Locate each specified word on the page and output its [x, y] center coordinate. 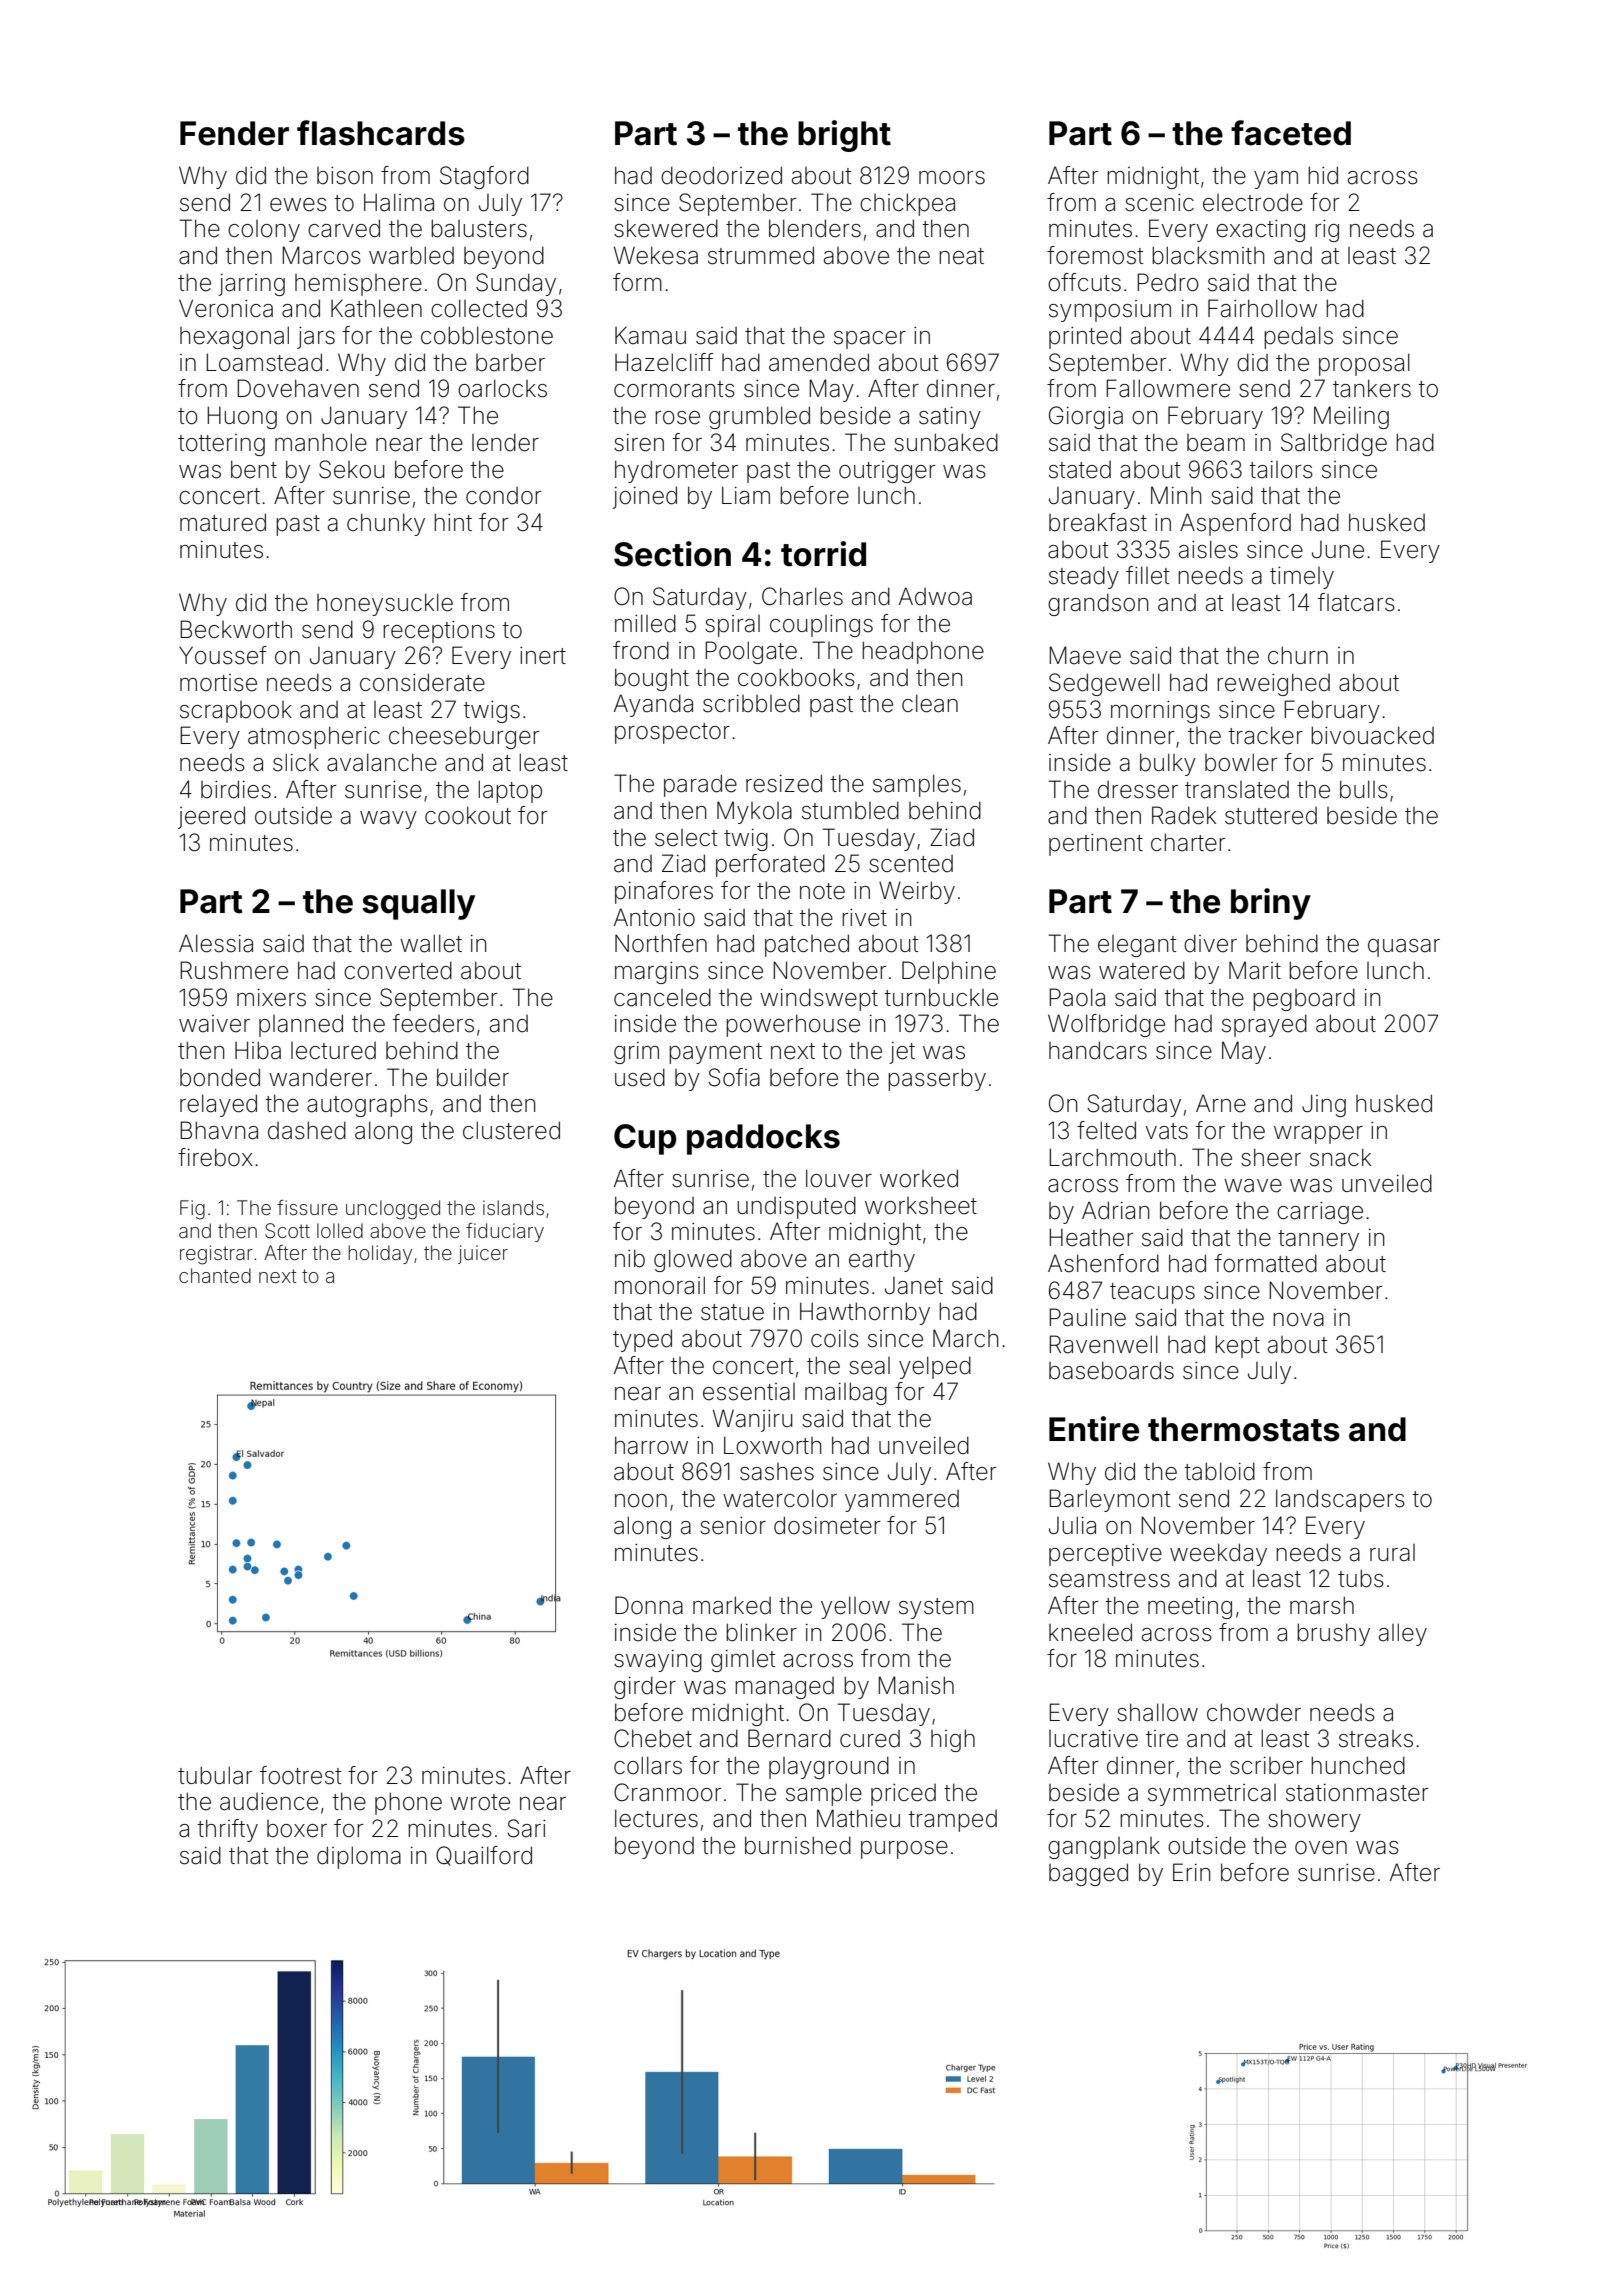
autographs [367, 1105]
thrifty [227, 1830]
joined [644, 497]
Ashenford [1103, 1263]
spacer [870, 340]
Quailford [484, 1856]
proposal [1364, 364]
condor [503, 496]
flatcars [1356, 602]
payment [715, 1053]
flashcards [381, 133]
